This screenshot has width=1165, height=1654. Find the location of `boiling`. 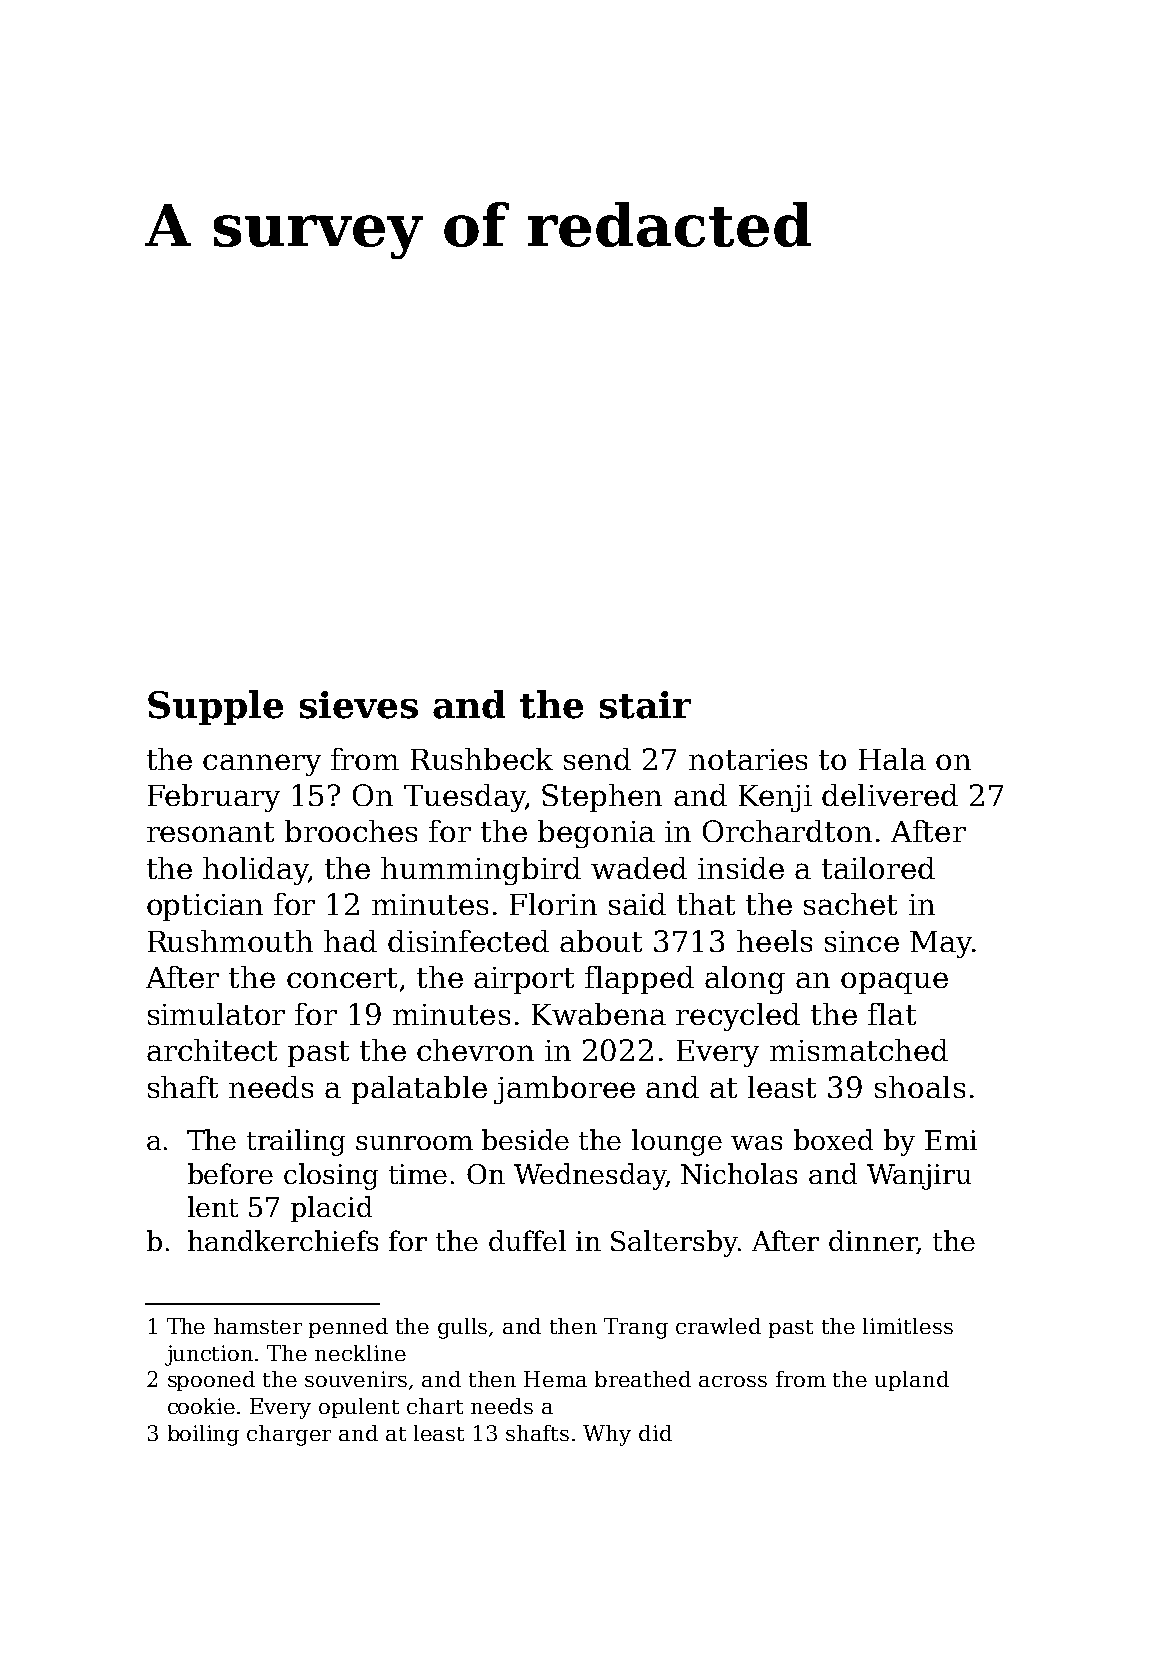

boiling is located at coordinates (203, 1435).
